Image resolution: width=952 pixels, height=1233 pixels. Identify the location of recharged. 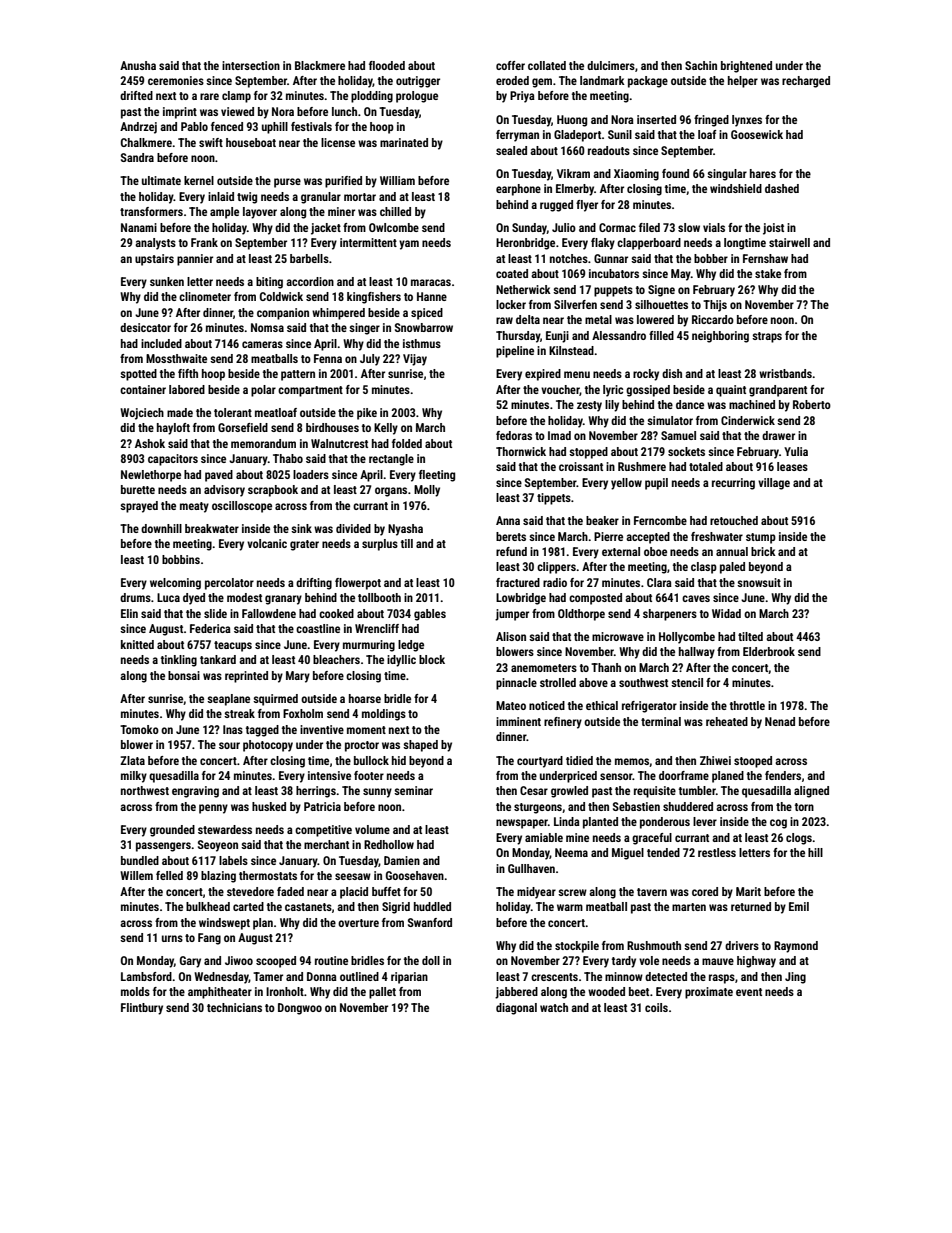
(806, 82).
